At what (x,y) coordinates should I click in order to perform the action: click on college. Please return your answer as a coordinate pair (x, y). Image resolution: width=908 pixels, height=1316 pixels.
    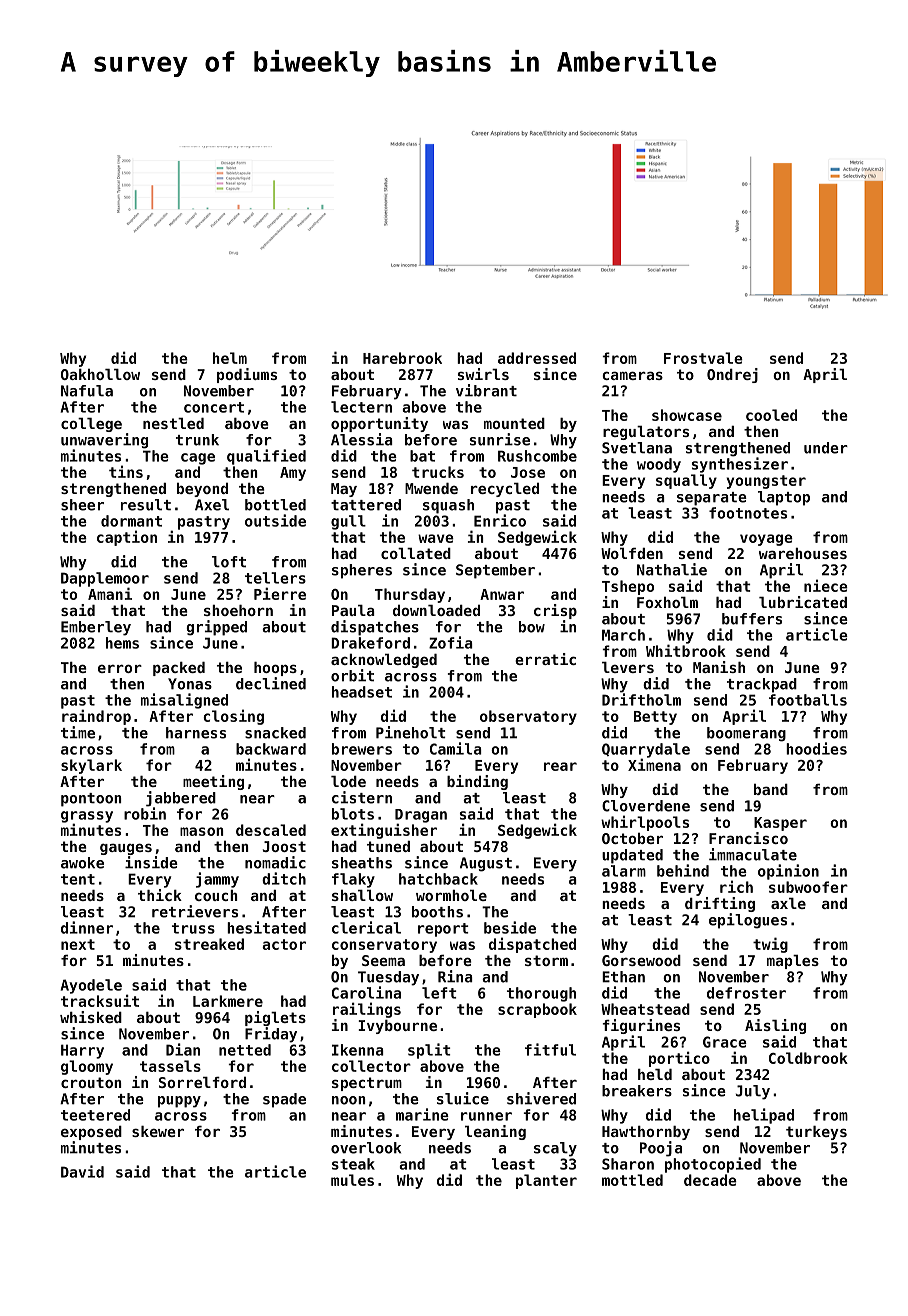
    Looking at the image, I should click on (91, 425).
